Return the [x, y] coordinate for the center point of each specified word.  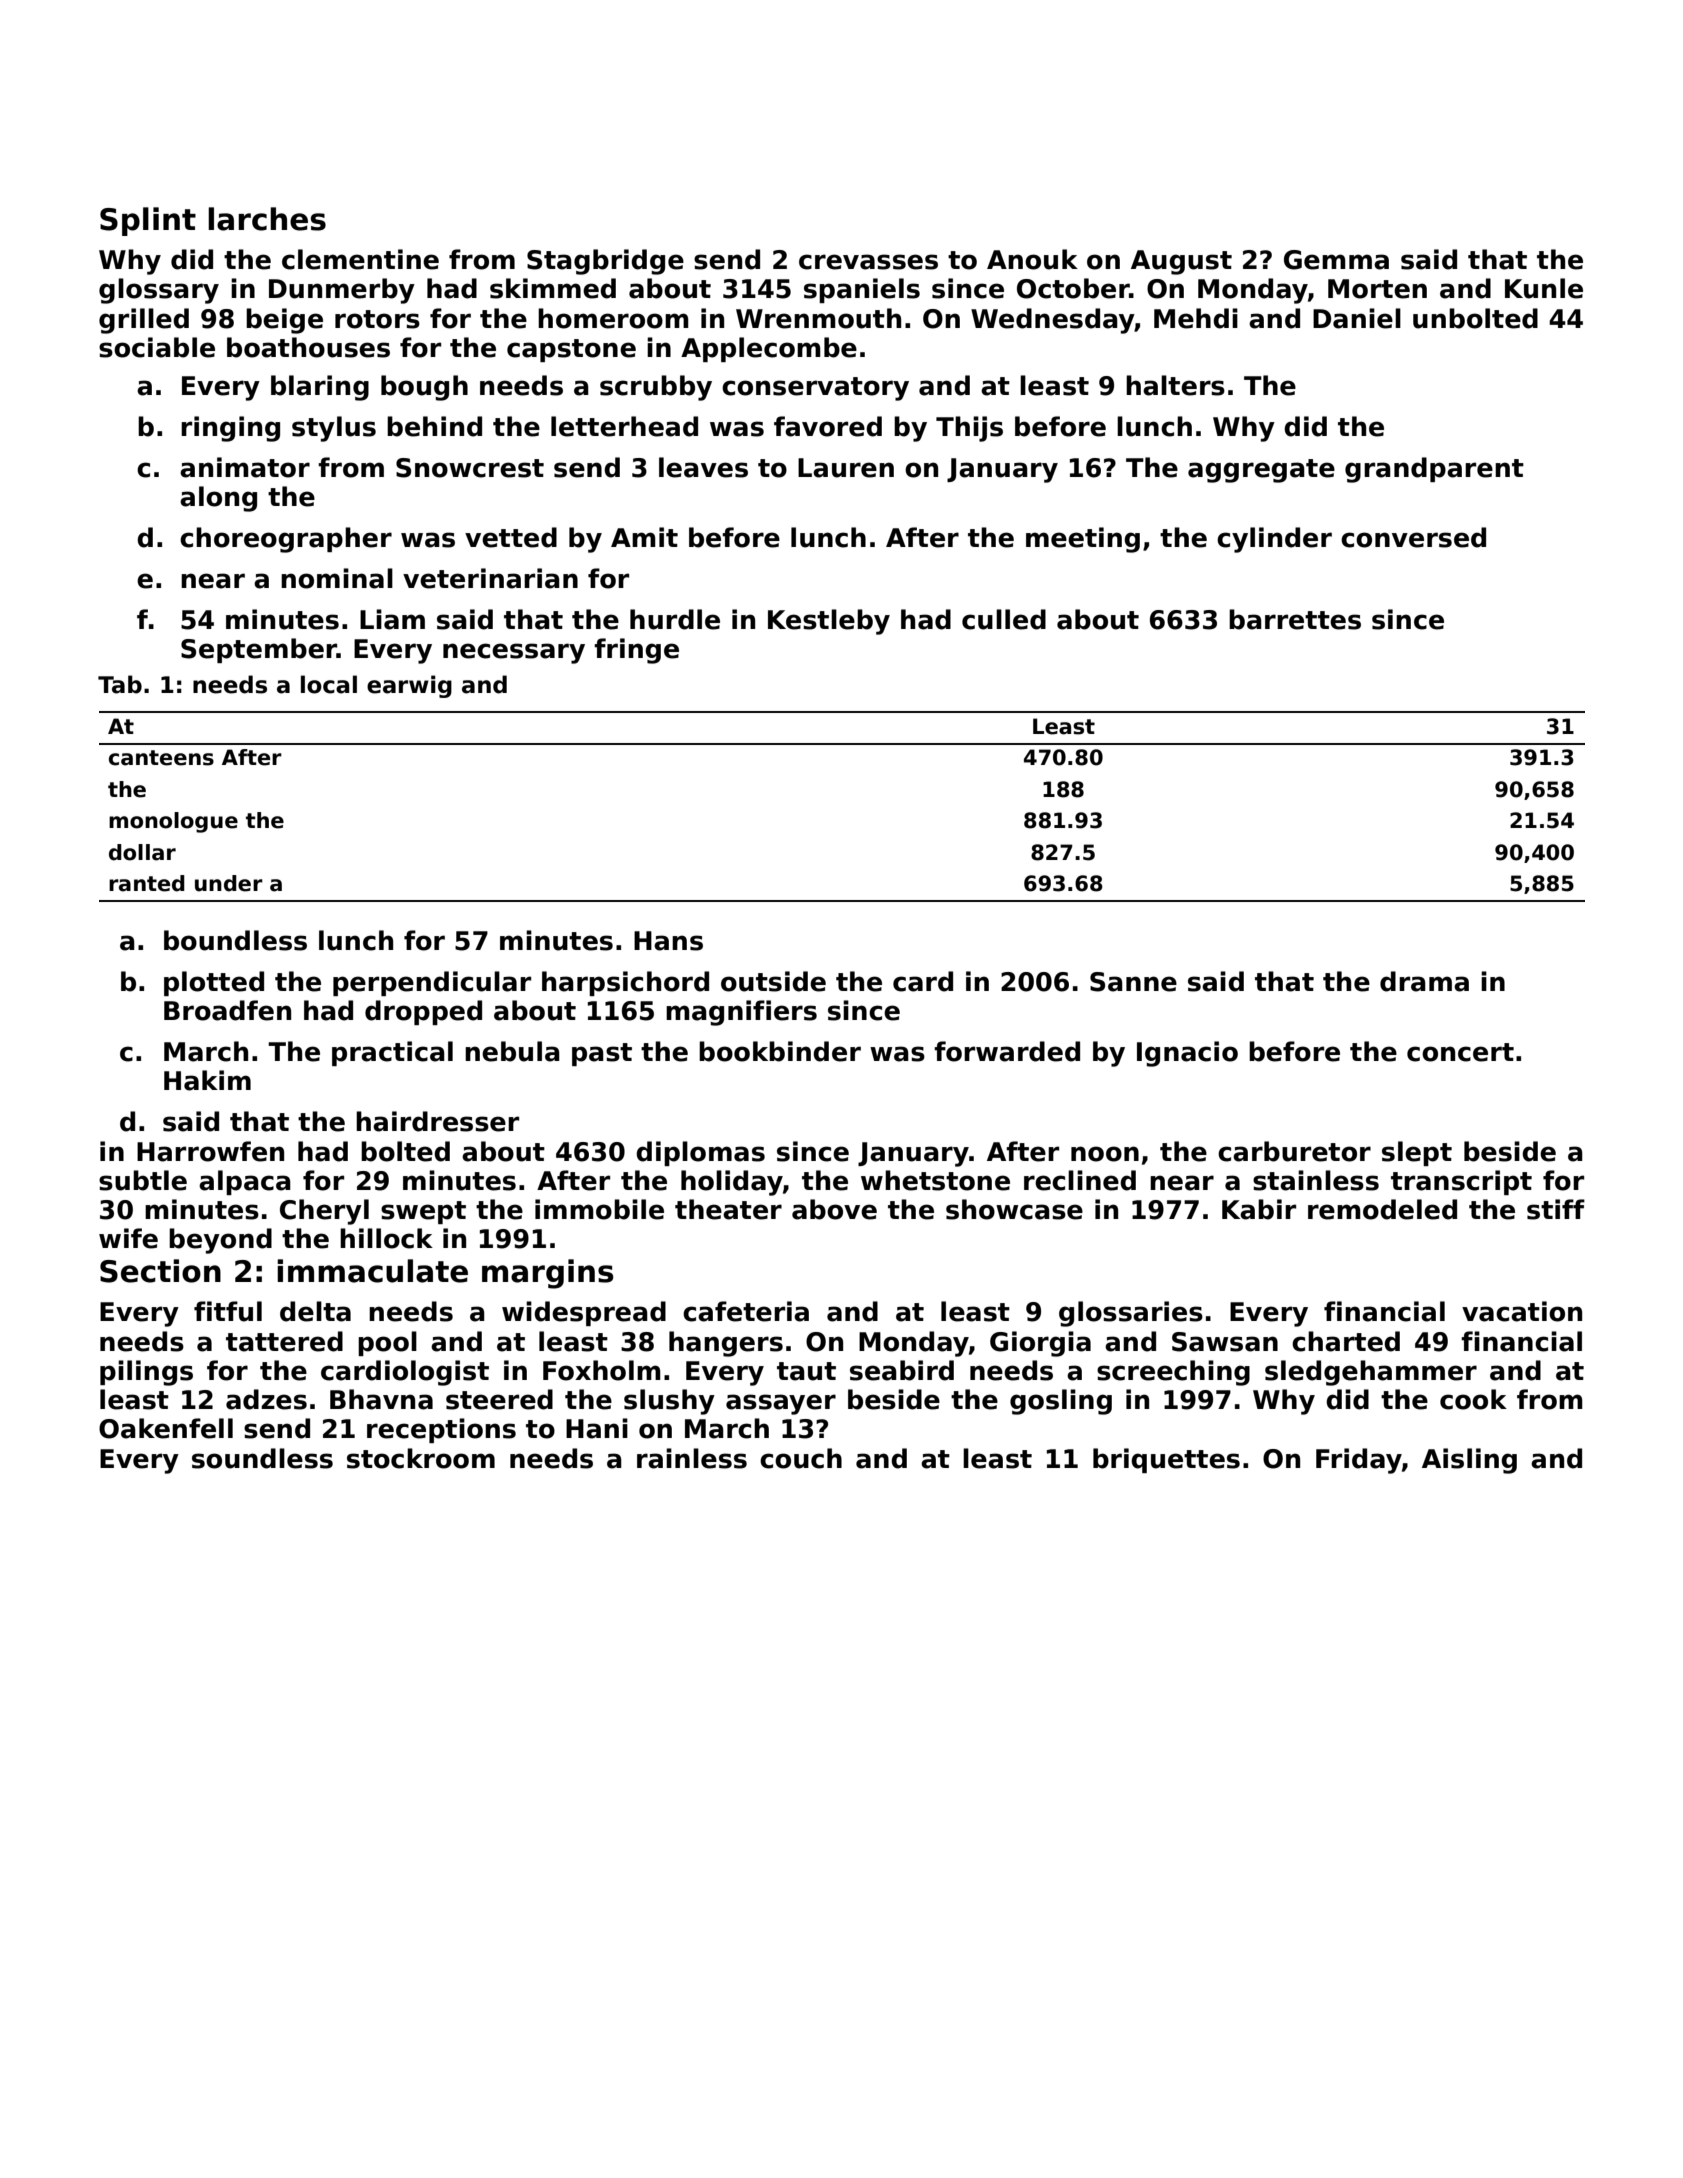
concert [1460, 1052]
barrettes [1295, 619]
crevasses [868, 262]
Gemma [1336, 260]
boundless [235, 940]
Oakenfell [166, 1428]
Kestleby [829, 622]
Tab [120, 684]
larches [267, 219]
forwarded [1007, 1051]
